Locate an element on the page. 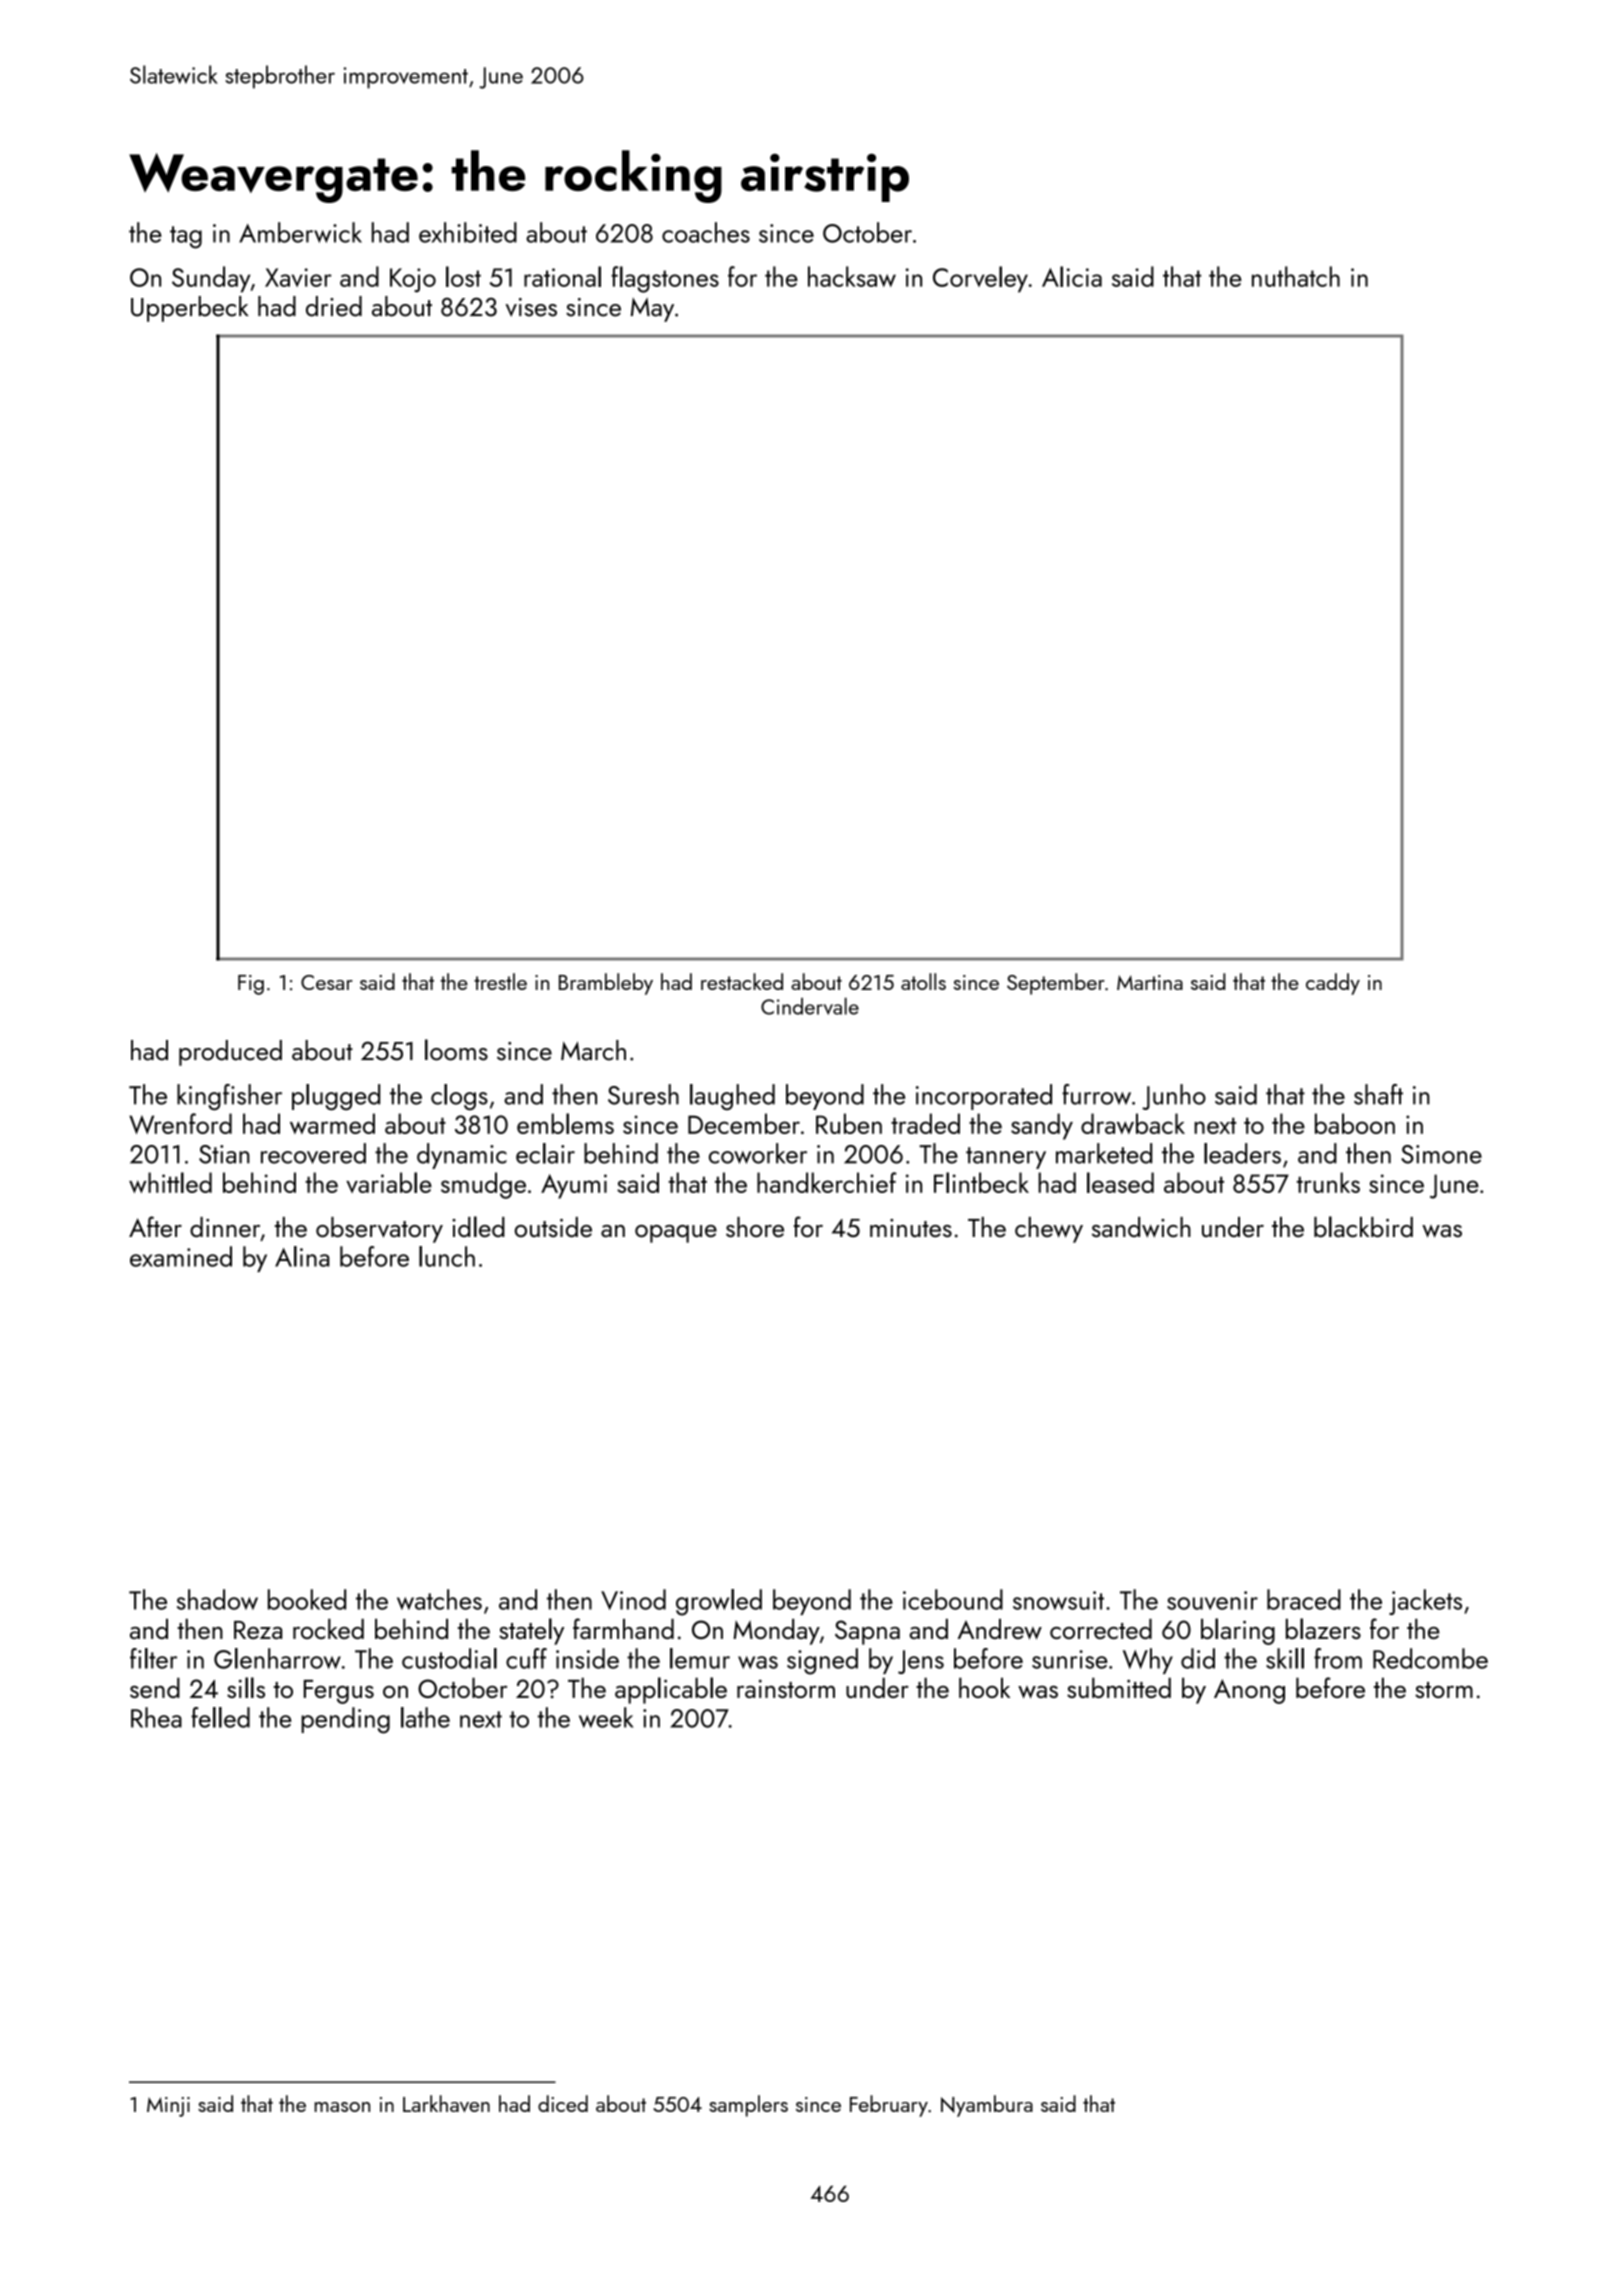  Suresh is located at coordinates (643, 1094).
